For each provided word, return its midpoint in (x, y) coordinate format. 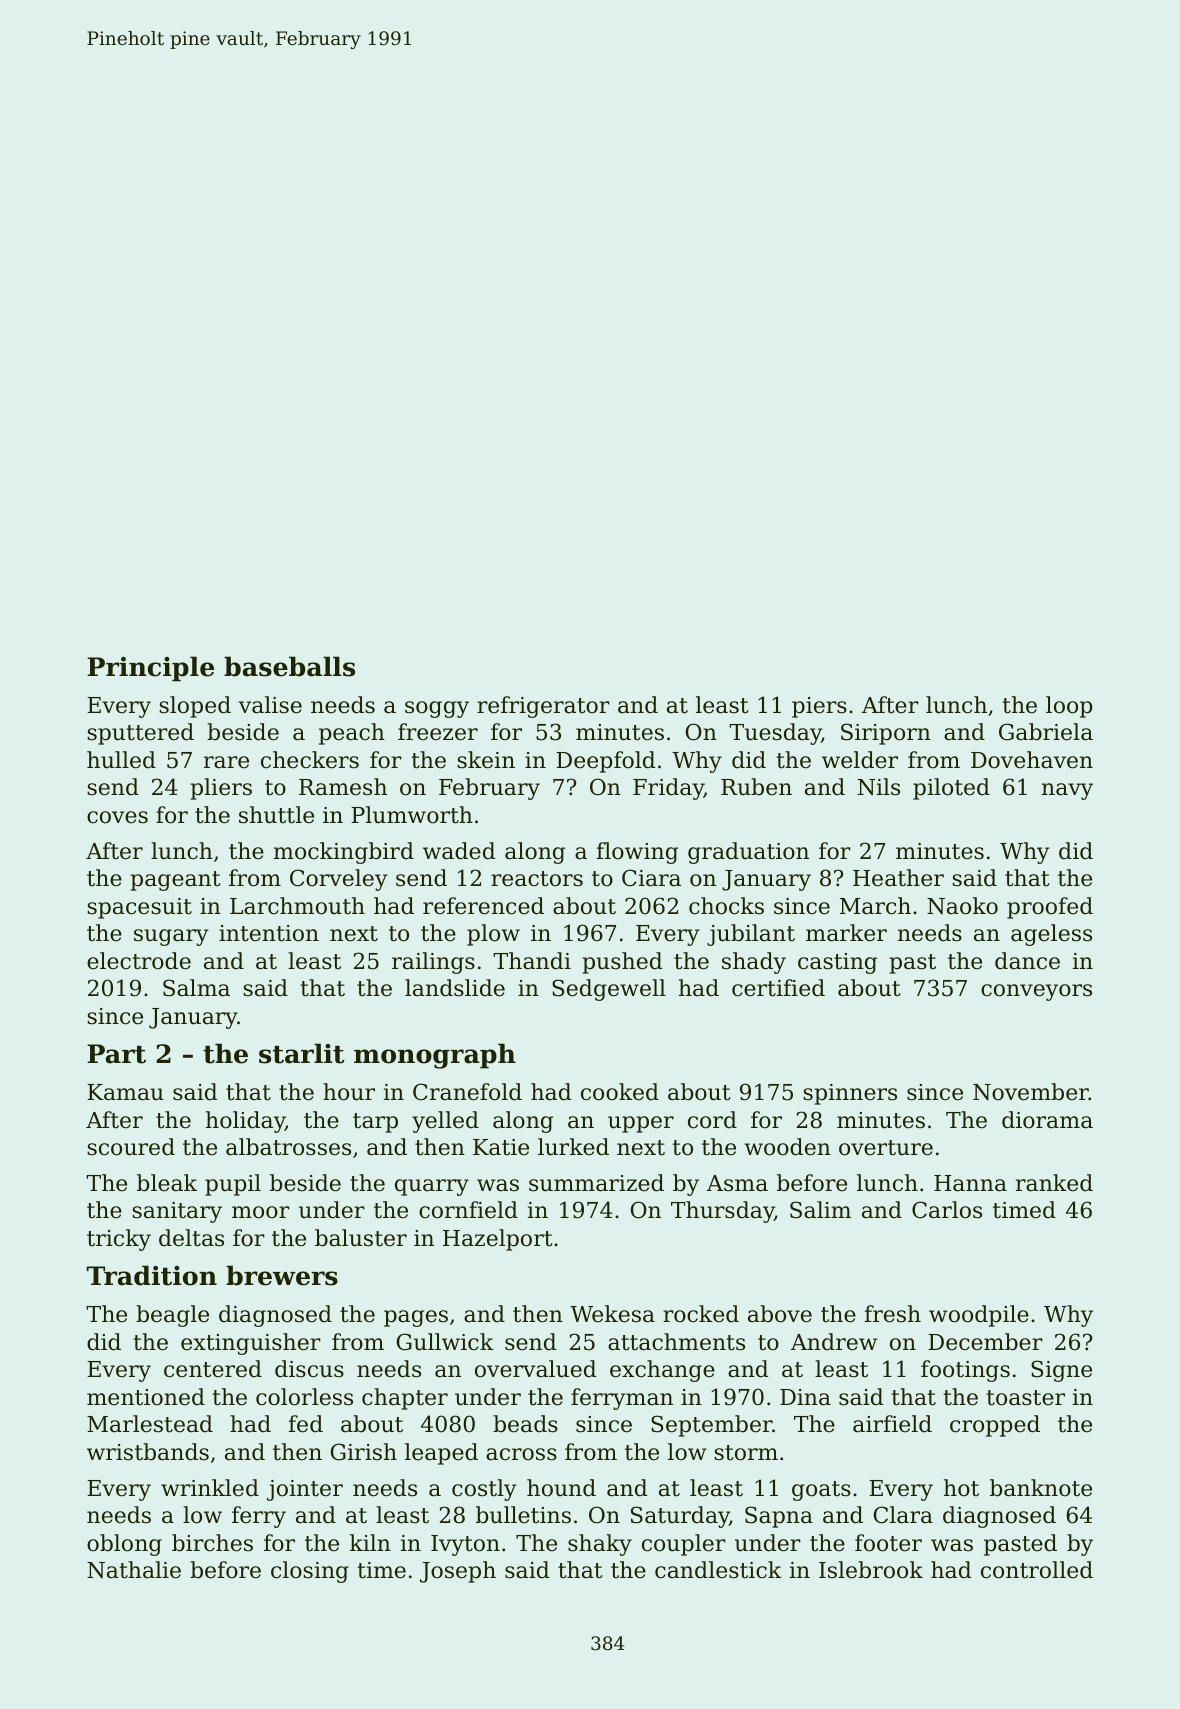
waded (459, 851)
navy (1067, 791)
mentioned (146, 1397)
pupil (233, 1185)
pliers (221, 789)
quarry (432, 1187)
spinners (850, 1094)
